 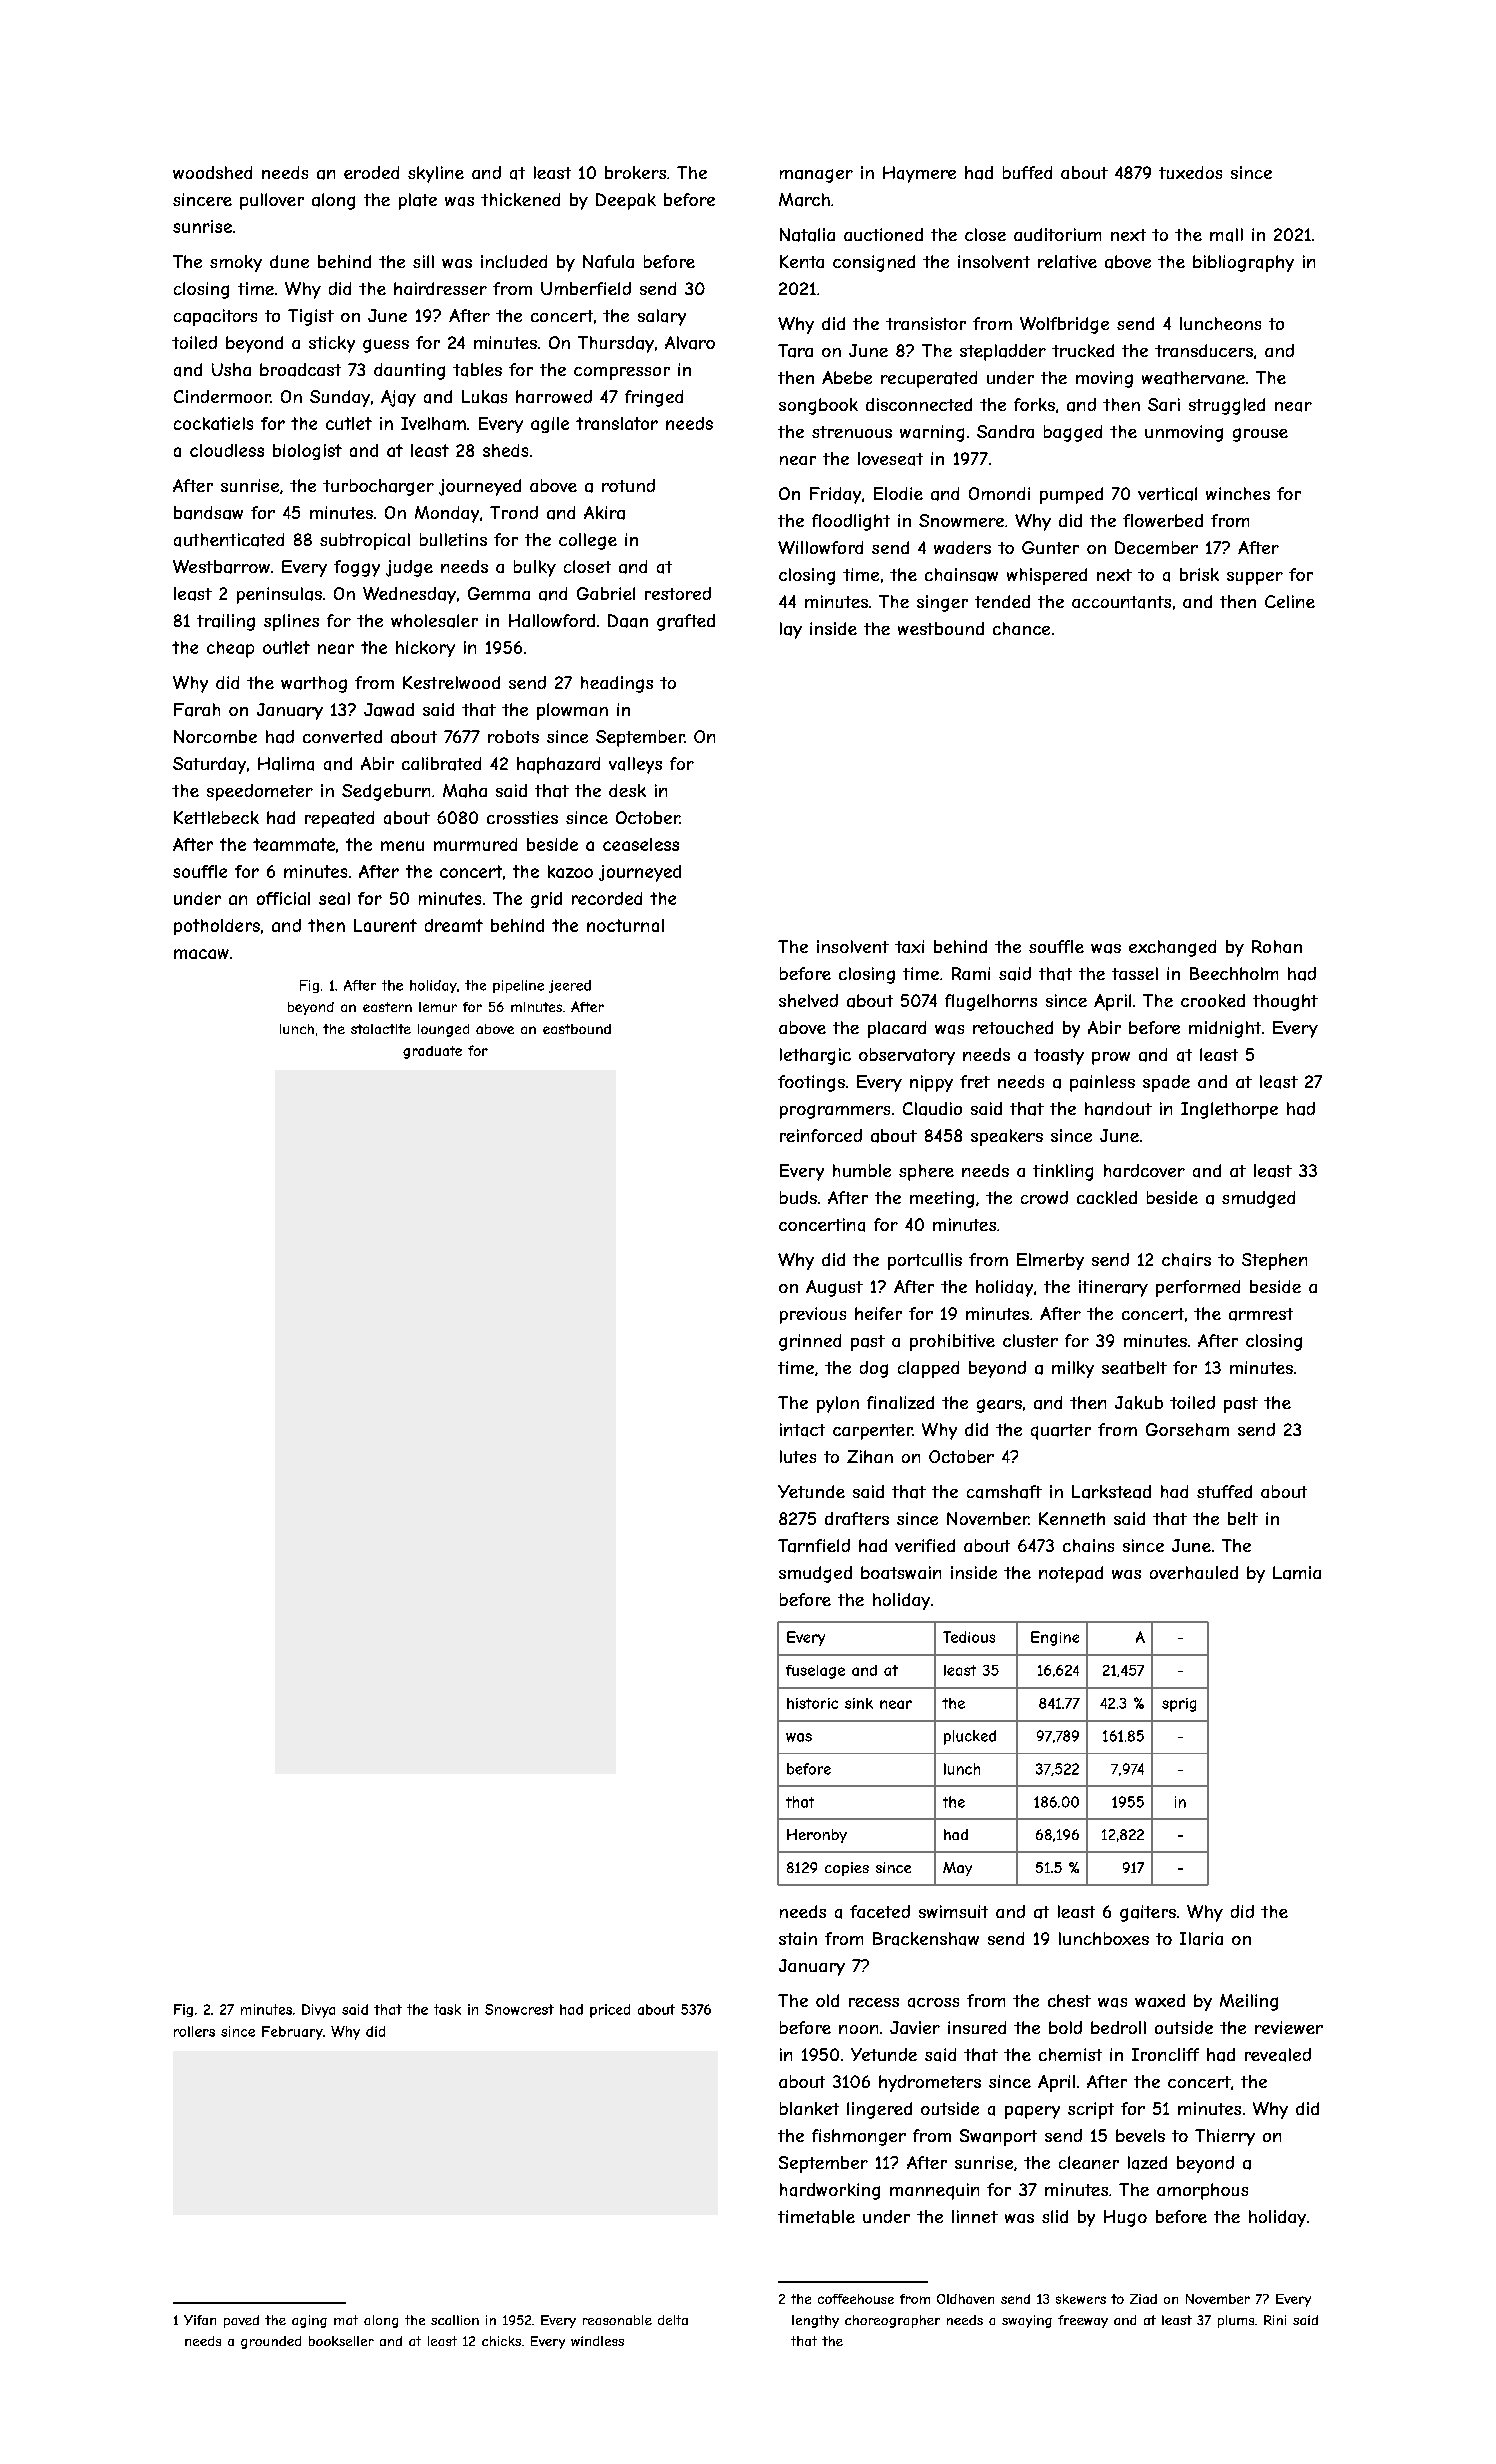 What do you see at coordinates (814, 1546) in the page?
I see `Tarnfield` at bounding box center [814, 1546].
